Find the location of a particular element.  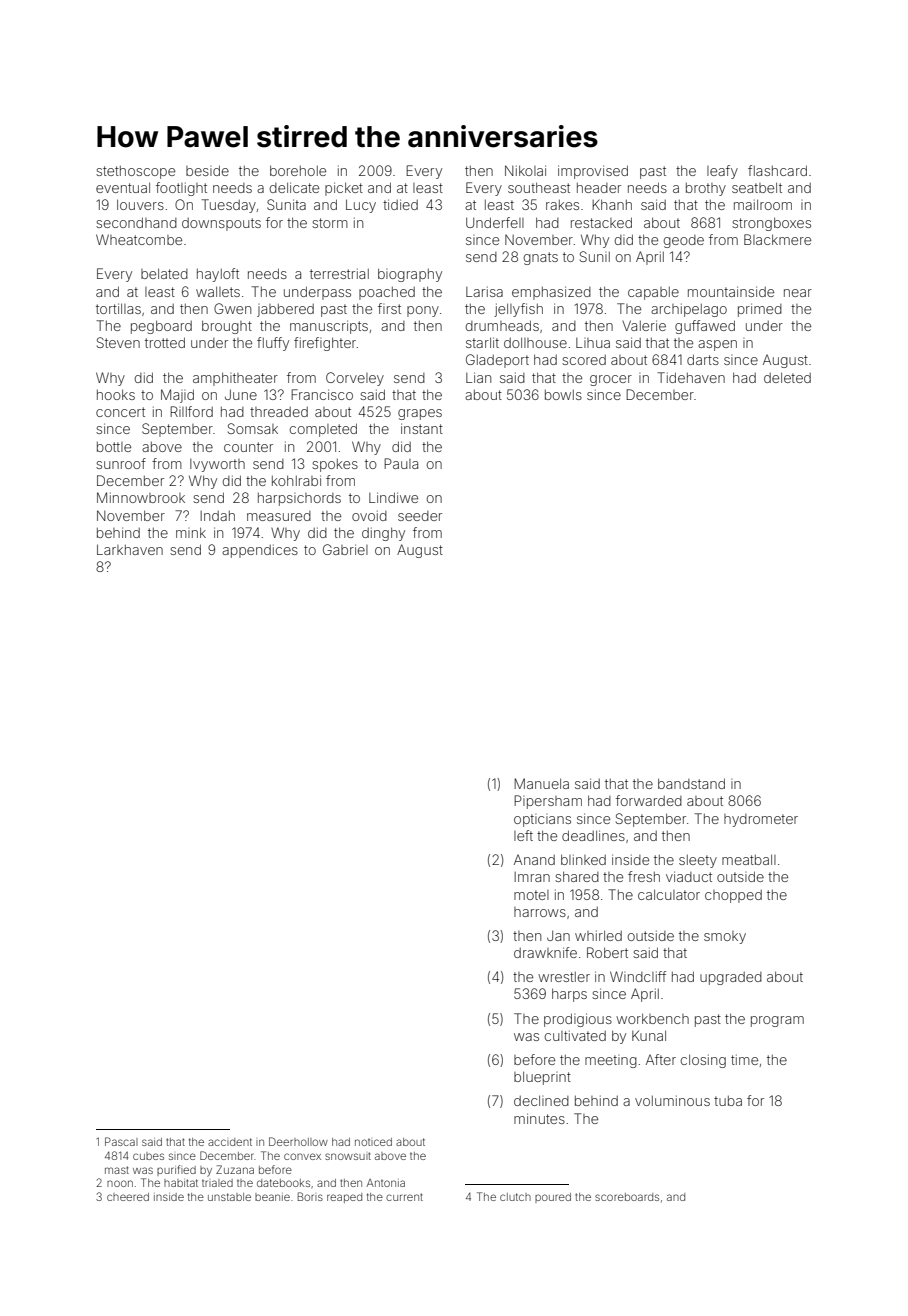

seeder is located at coordinates (420, 516).
